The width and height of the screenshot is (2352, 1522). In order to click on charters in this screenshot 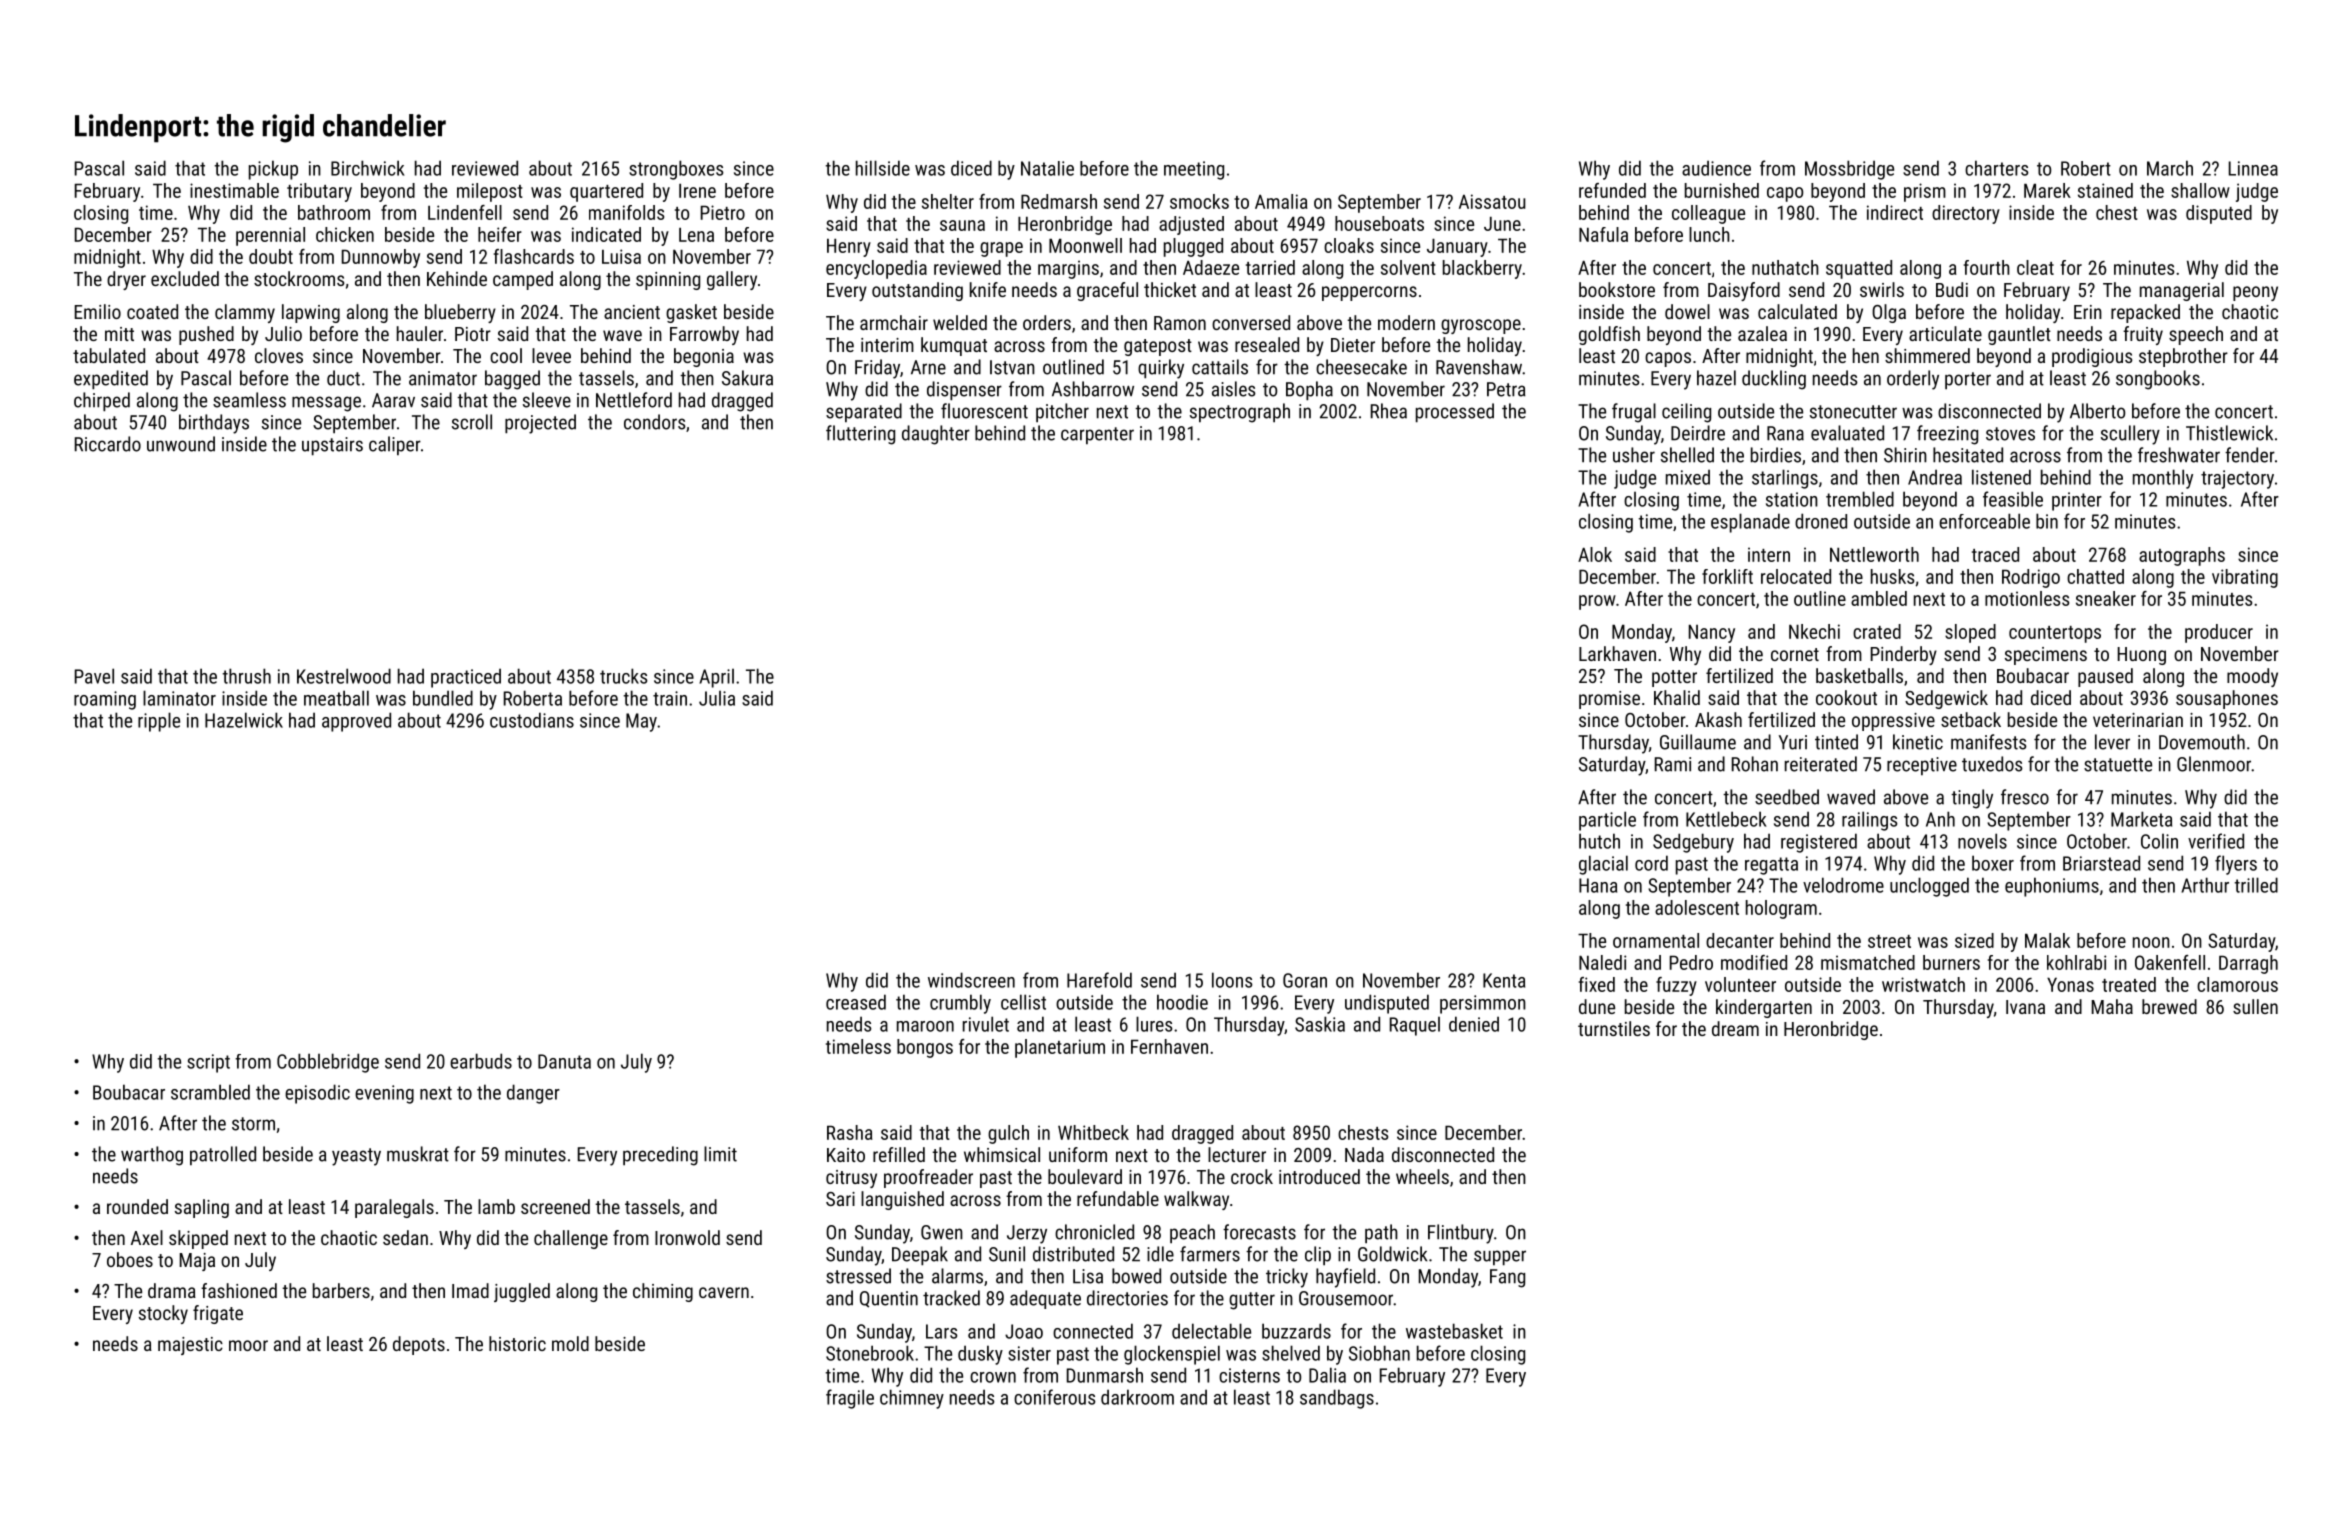, I will do `click(1997, 168)`.
